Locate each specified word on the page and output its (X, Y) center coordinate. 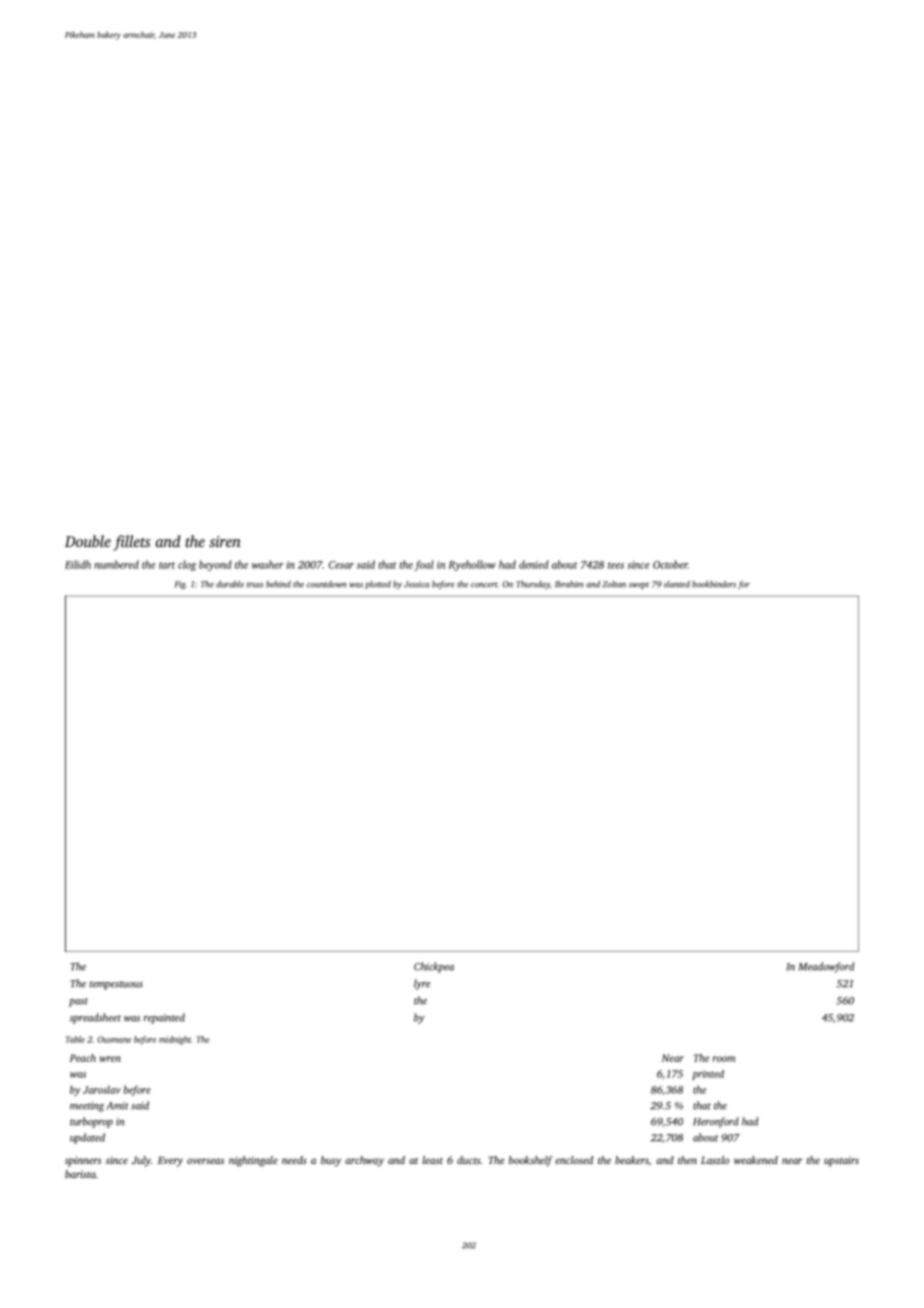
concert (484, 585)
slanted (677, 584)
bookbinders (714, 584)
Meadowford (826, 967)
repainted (164, 1018)
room (724, 1059)
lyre (422, 984)
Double (88, 541)
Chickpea (434, 967)
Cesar (341, 565)
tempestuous (116, 985)
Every (170, 1161)
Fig (180, 585)
